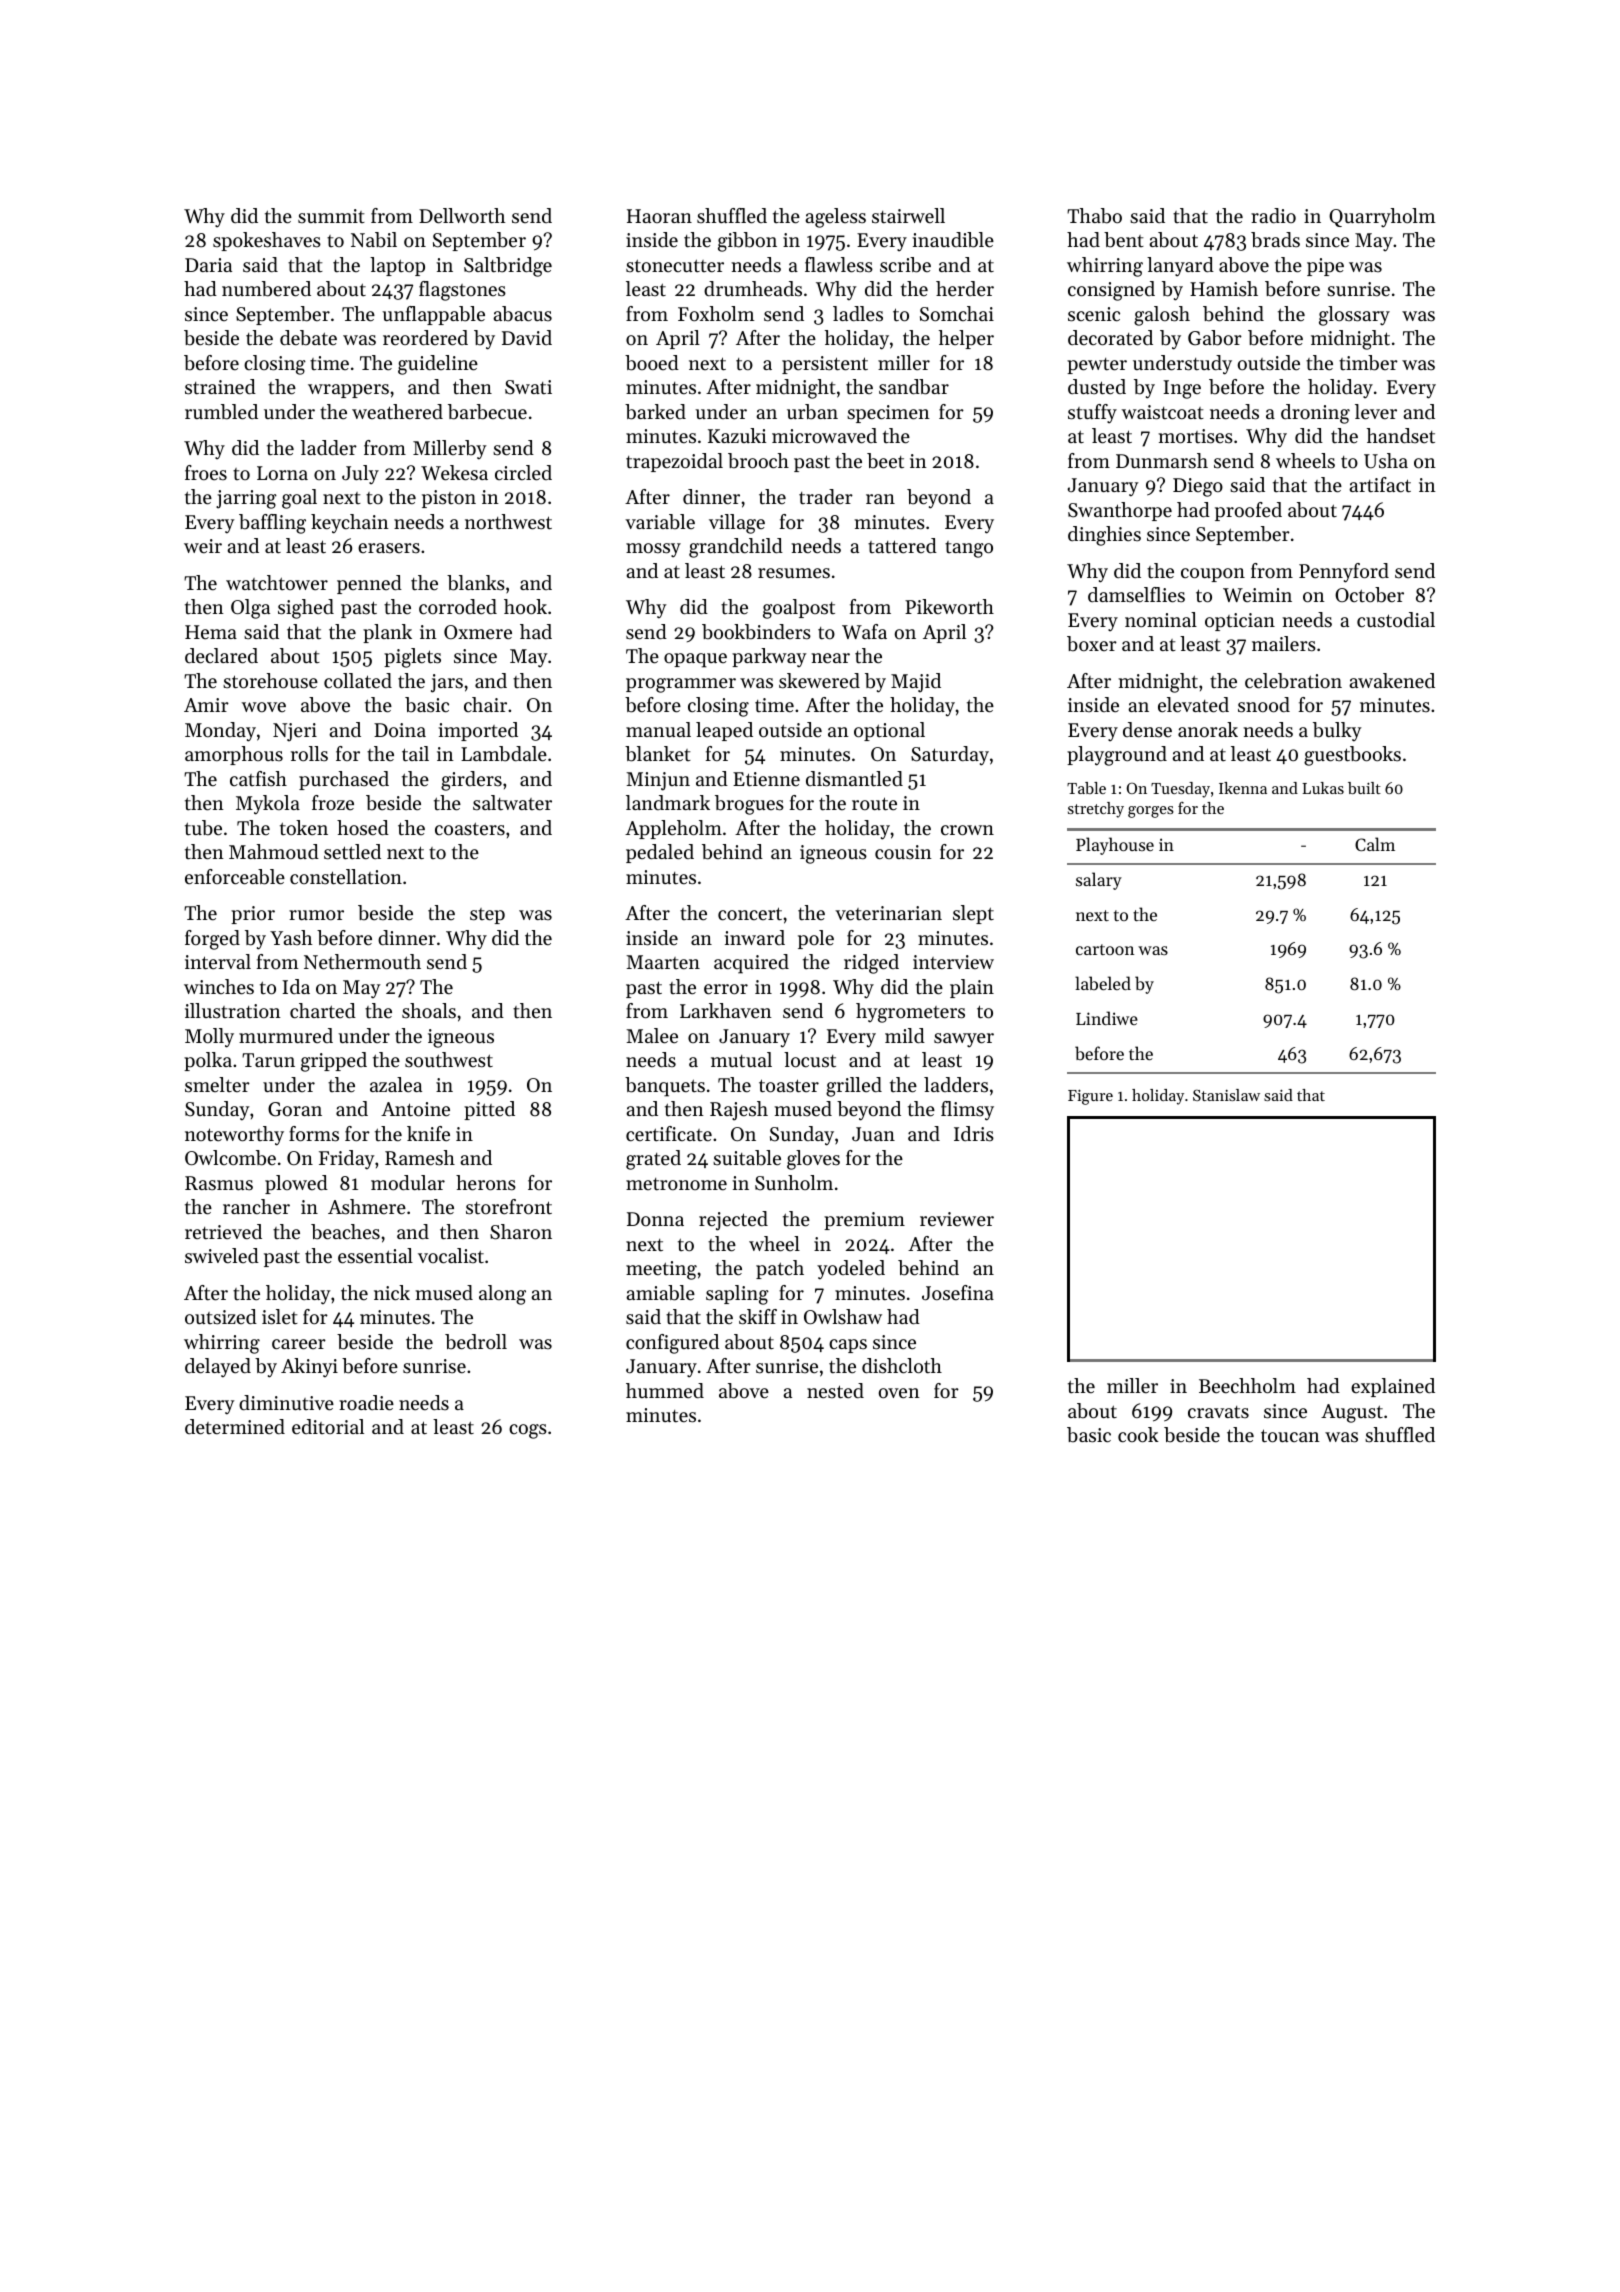  What do you see at coordinates (1226, 1095) in the screenshot?
I see `Stanislaw` at bounding box center [1226, 1095].
